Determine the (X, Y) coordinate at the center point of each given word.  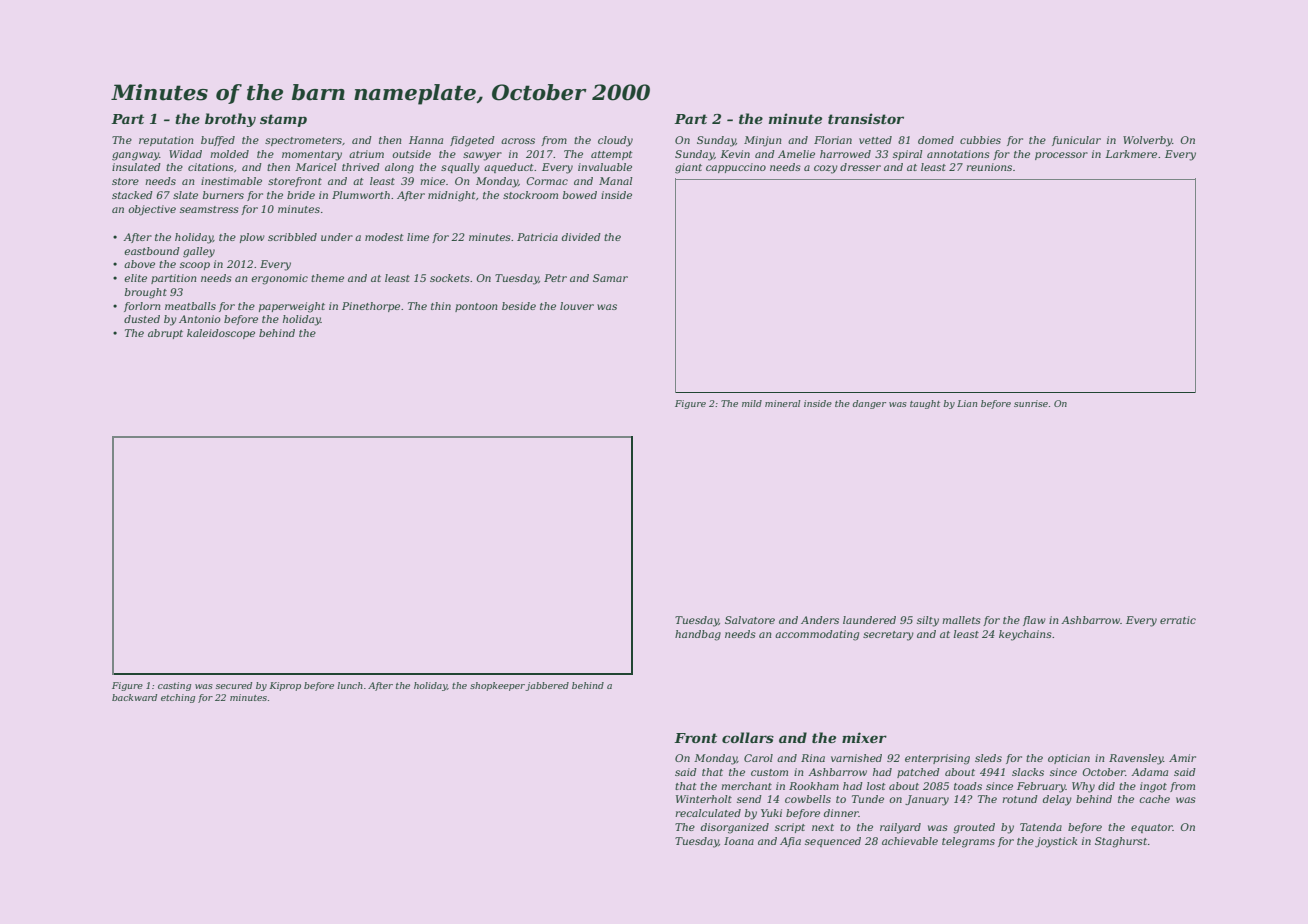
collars (748, 737)
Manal (616, 181)
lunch (350, 685)
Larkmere (1131, 154)
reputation (166, 141)
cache (1154, 799)
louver (577, 306)
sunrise (1031, 403)
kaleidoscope (221, 334)
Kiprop (285, 686)
